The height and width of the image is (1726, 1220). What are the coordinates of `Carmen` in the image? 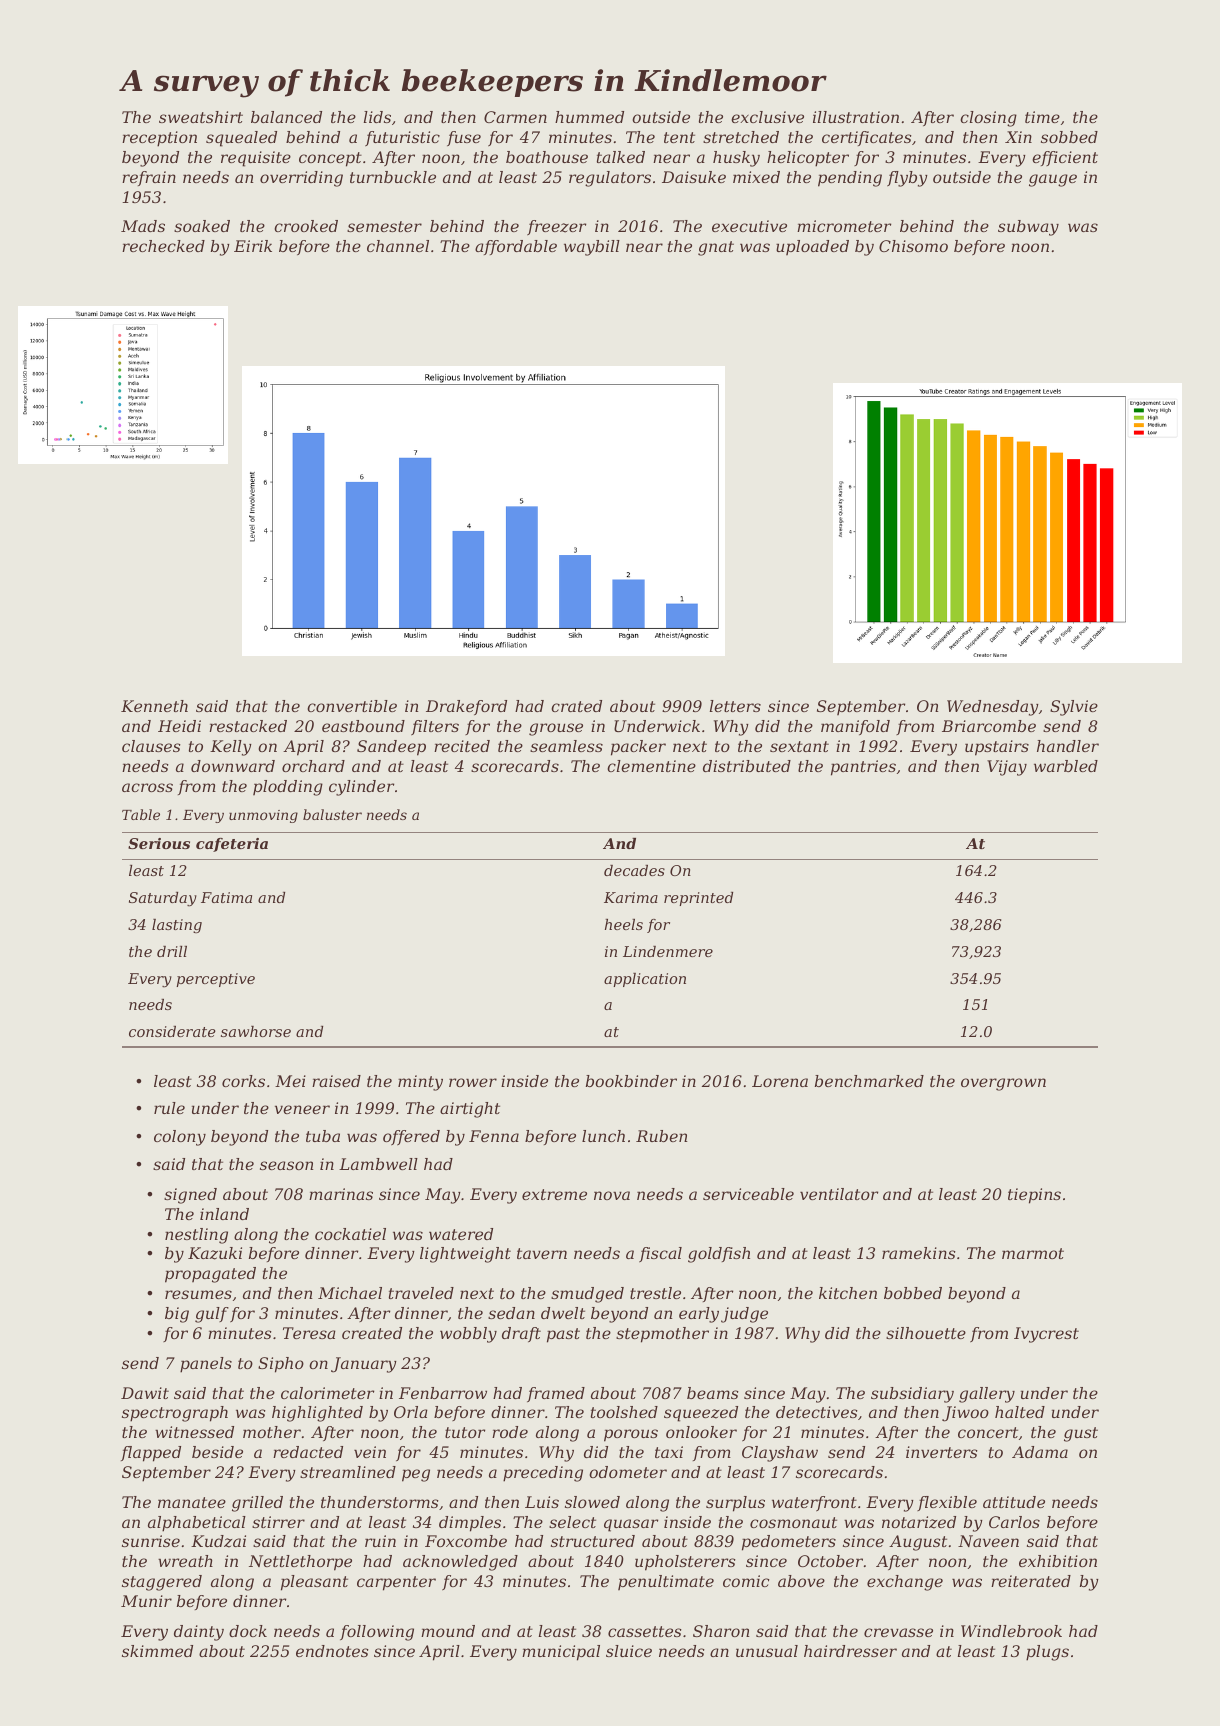 It's located at (515, 117).
